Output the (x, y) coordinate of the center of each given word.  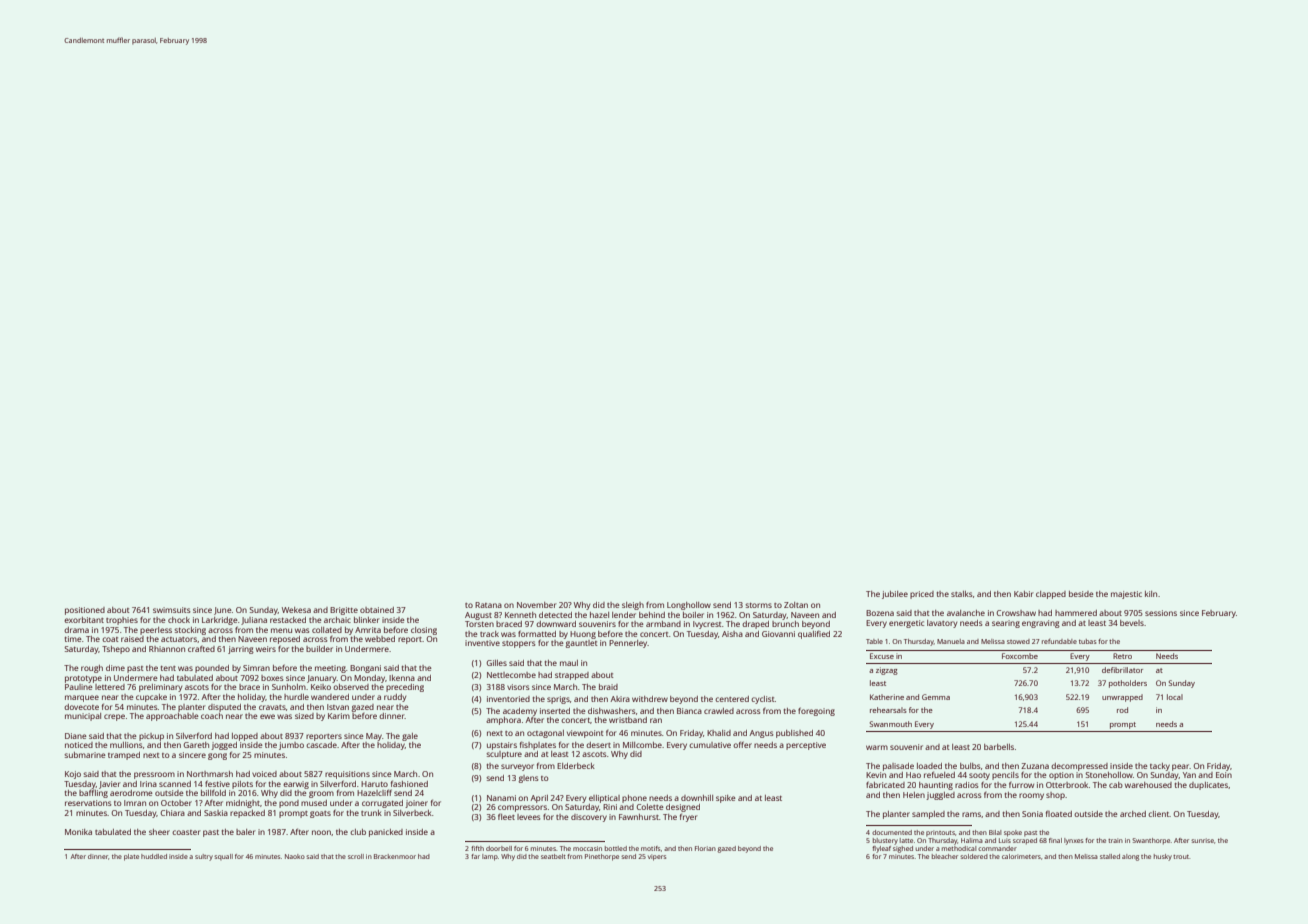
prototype (83, 679)
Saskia (216, 813)
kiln (1151, 594)
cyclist (763, 700)
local (1175, 697)
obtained (377, 610)
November (537, 605)
